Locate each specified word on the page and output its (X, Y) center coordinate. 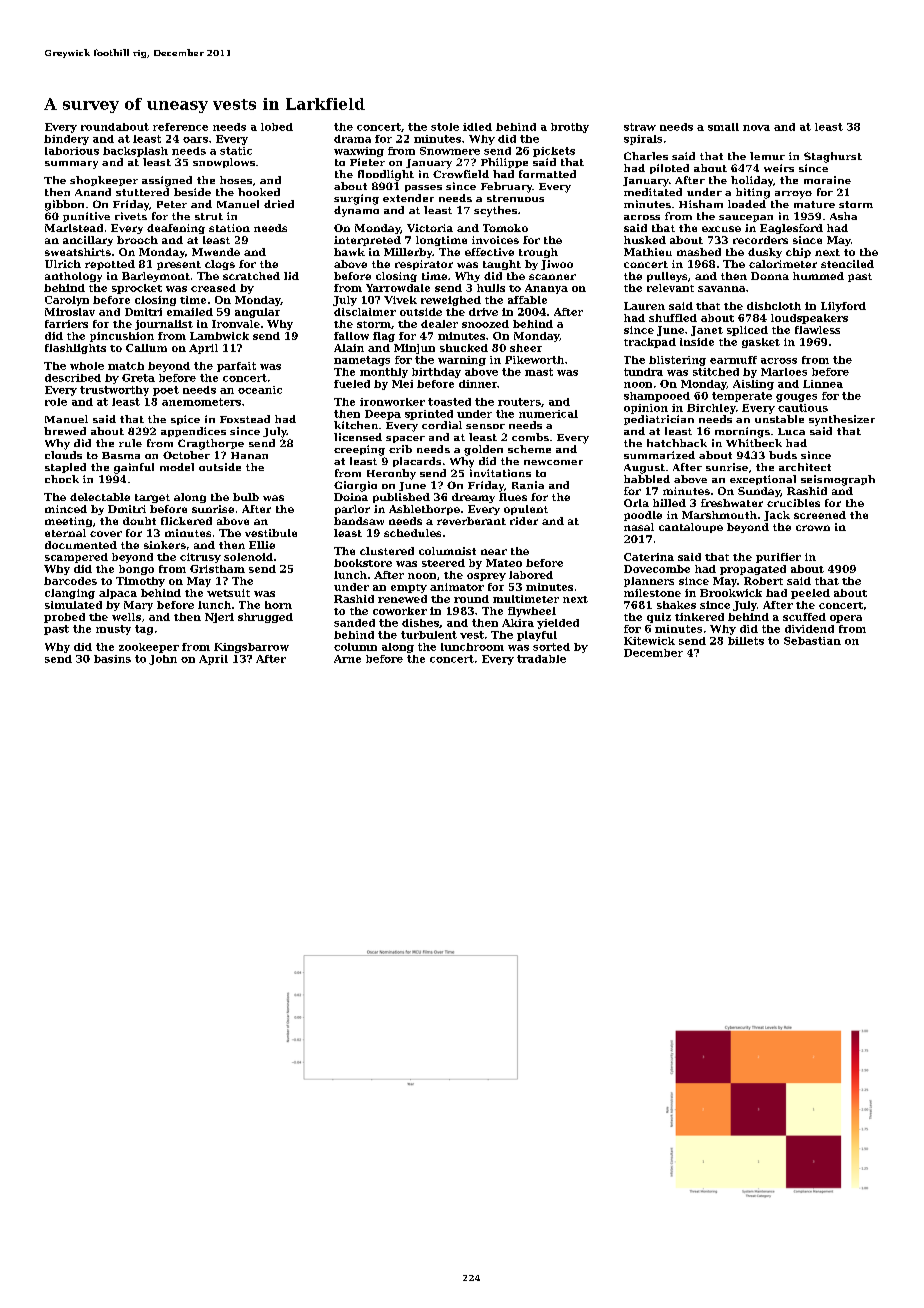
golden (483, 450)
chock (62, 479)
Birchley (711, 409)
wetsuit (228, 593)
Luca (791, 431)
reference (180, 127)
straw (640, 127)
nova (756, 128)
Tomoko (505, 228)
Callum (146, 348)
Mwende (216, 252)
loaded (747, 204)
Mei (402, 384)
